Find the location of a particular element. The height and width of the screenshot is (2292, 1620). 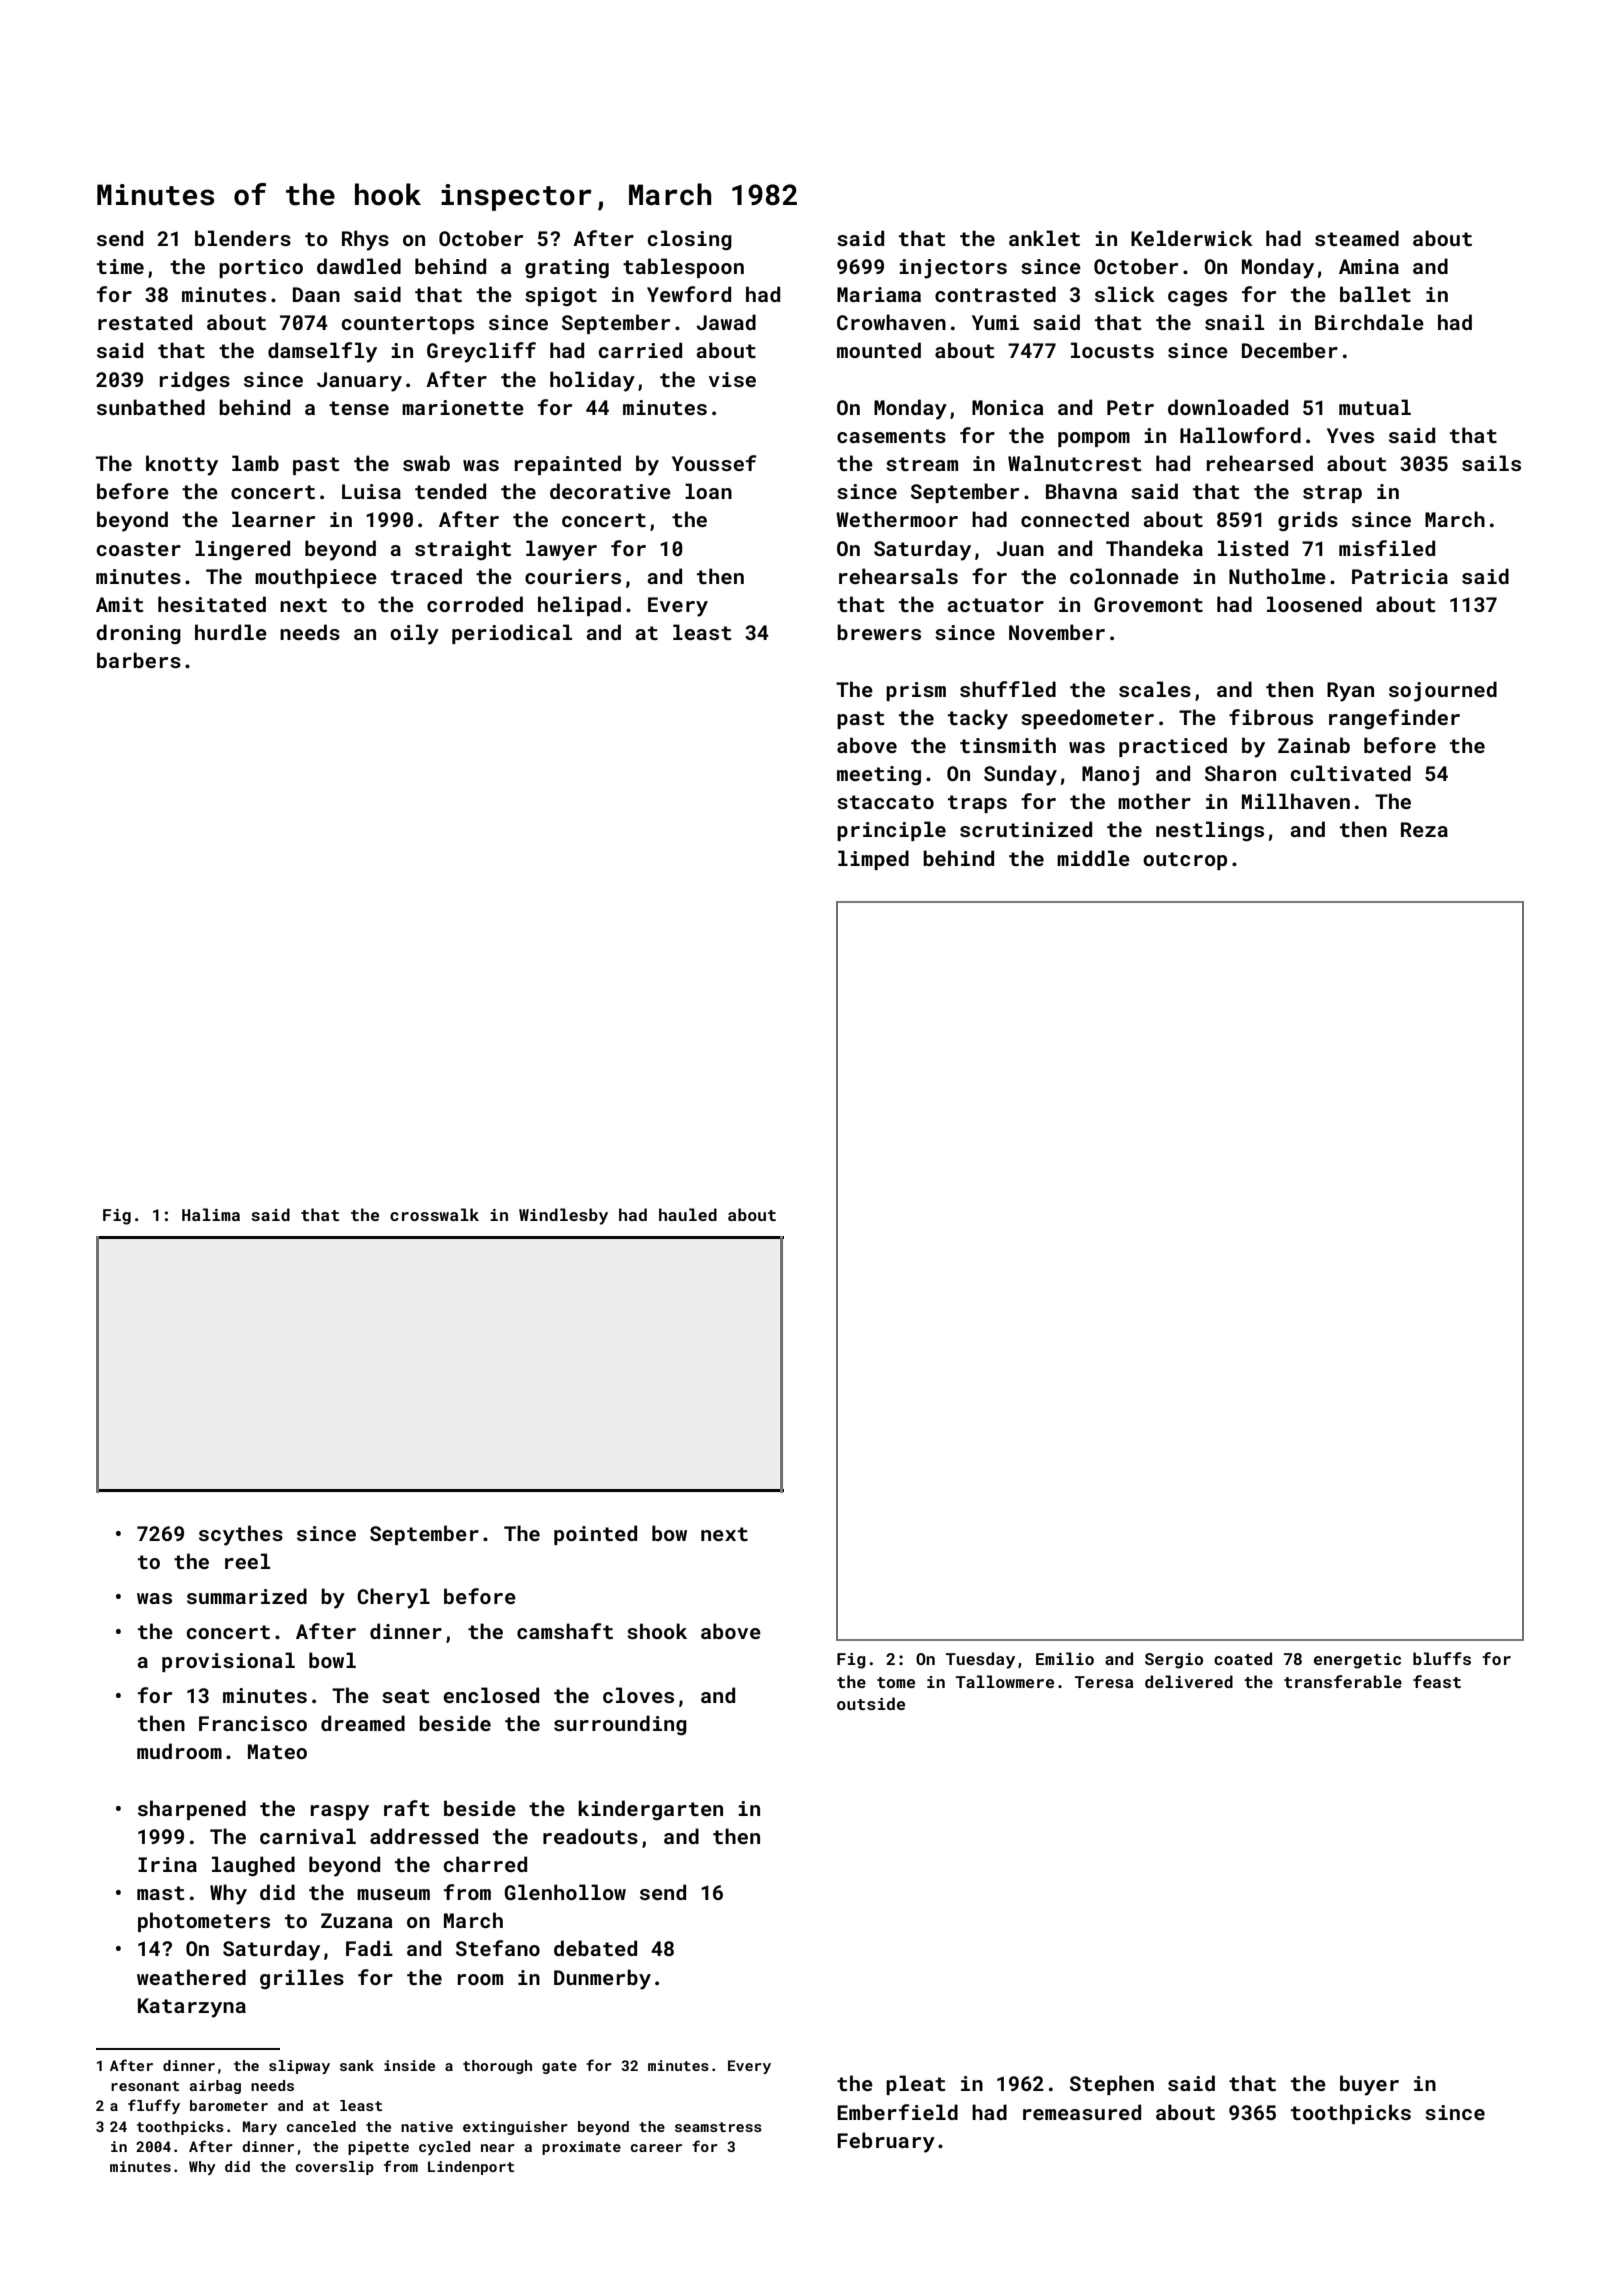

limped is located at coordinates (873, 860).
